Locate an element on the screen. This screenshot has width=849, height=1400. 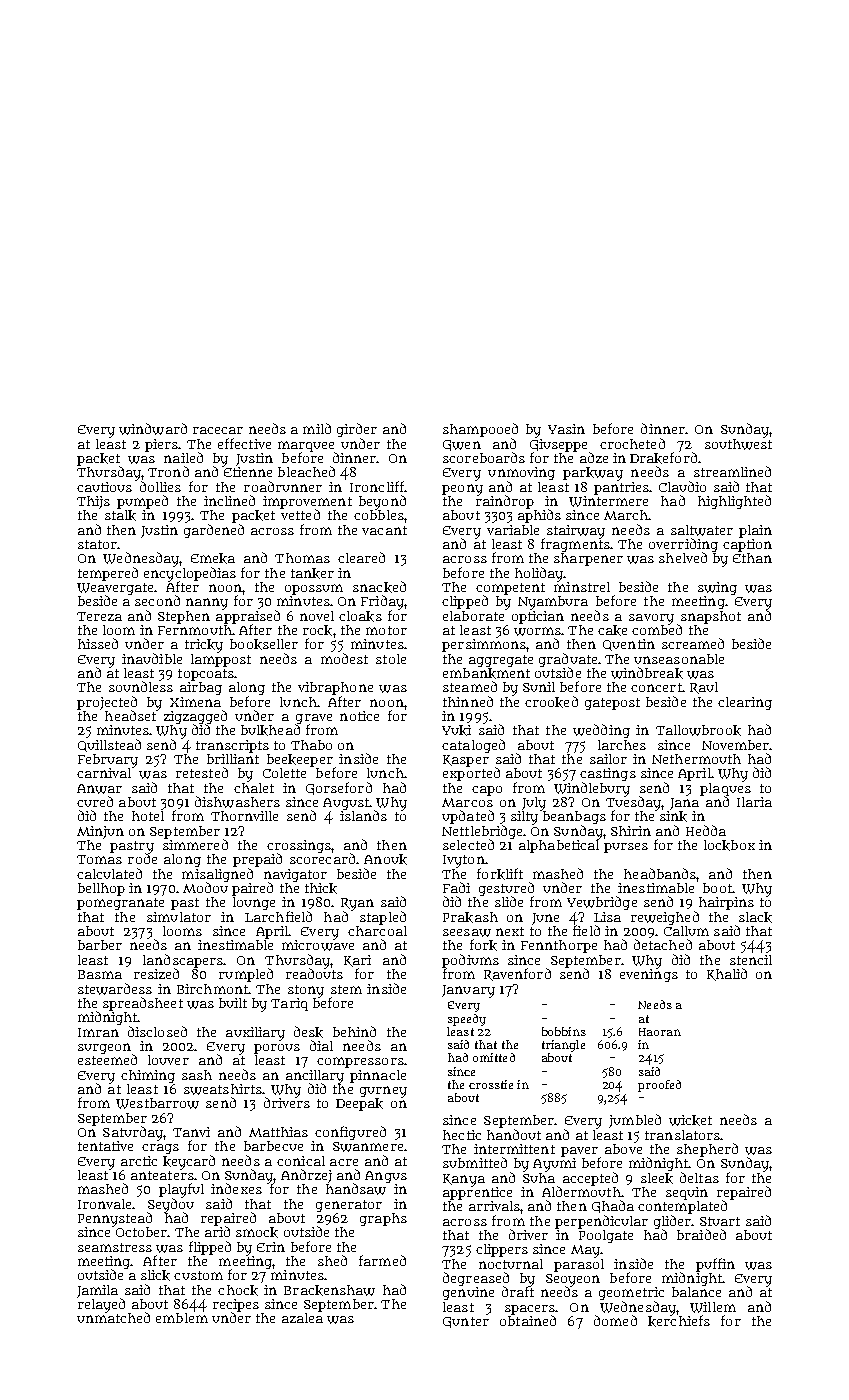
charcoal is located at coordinates (377, 931).
